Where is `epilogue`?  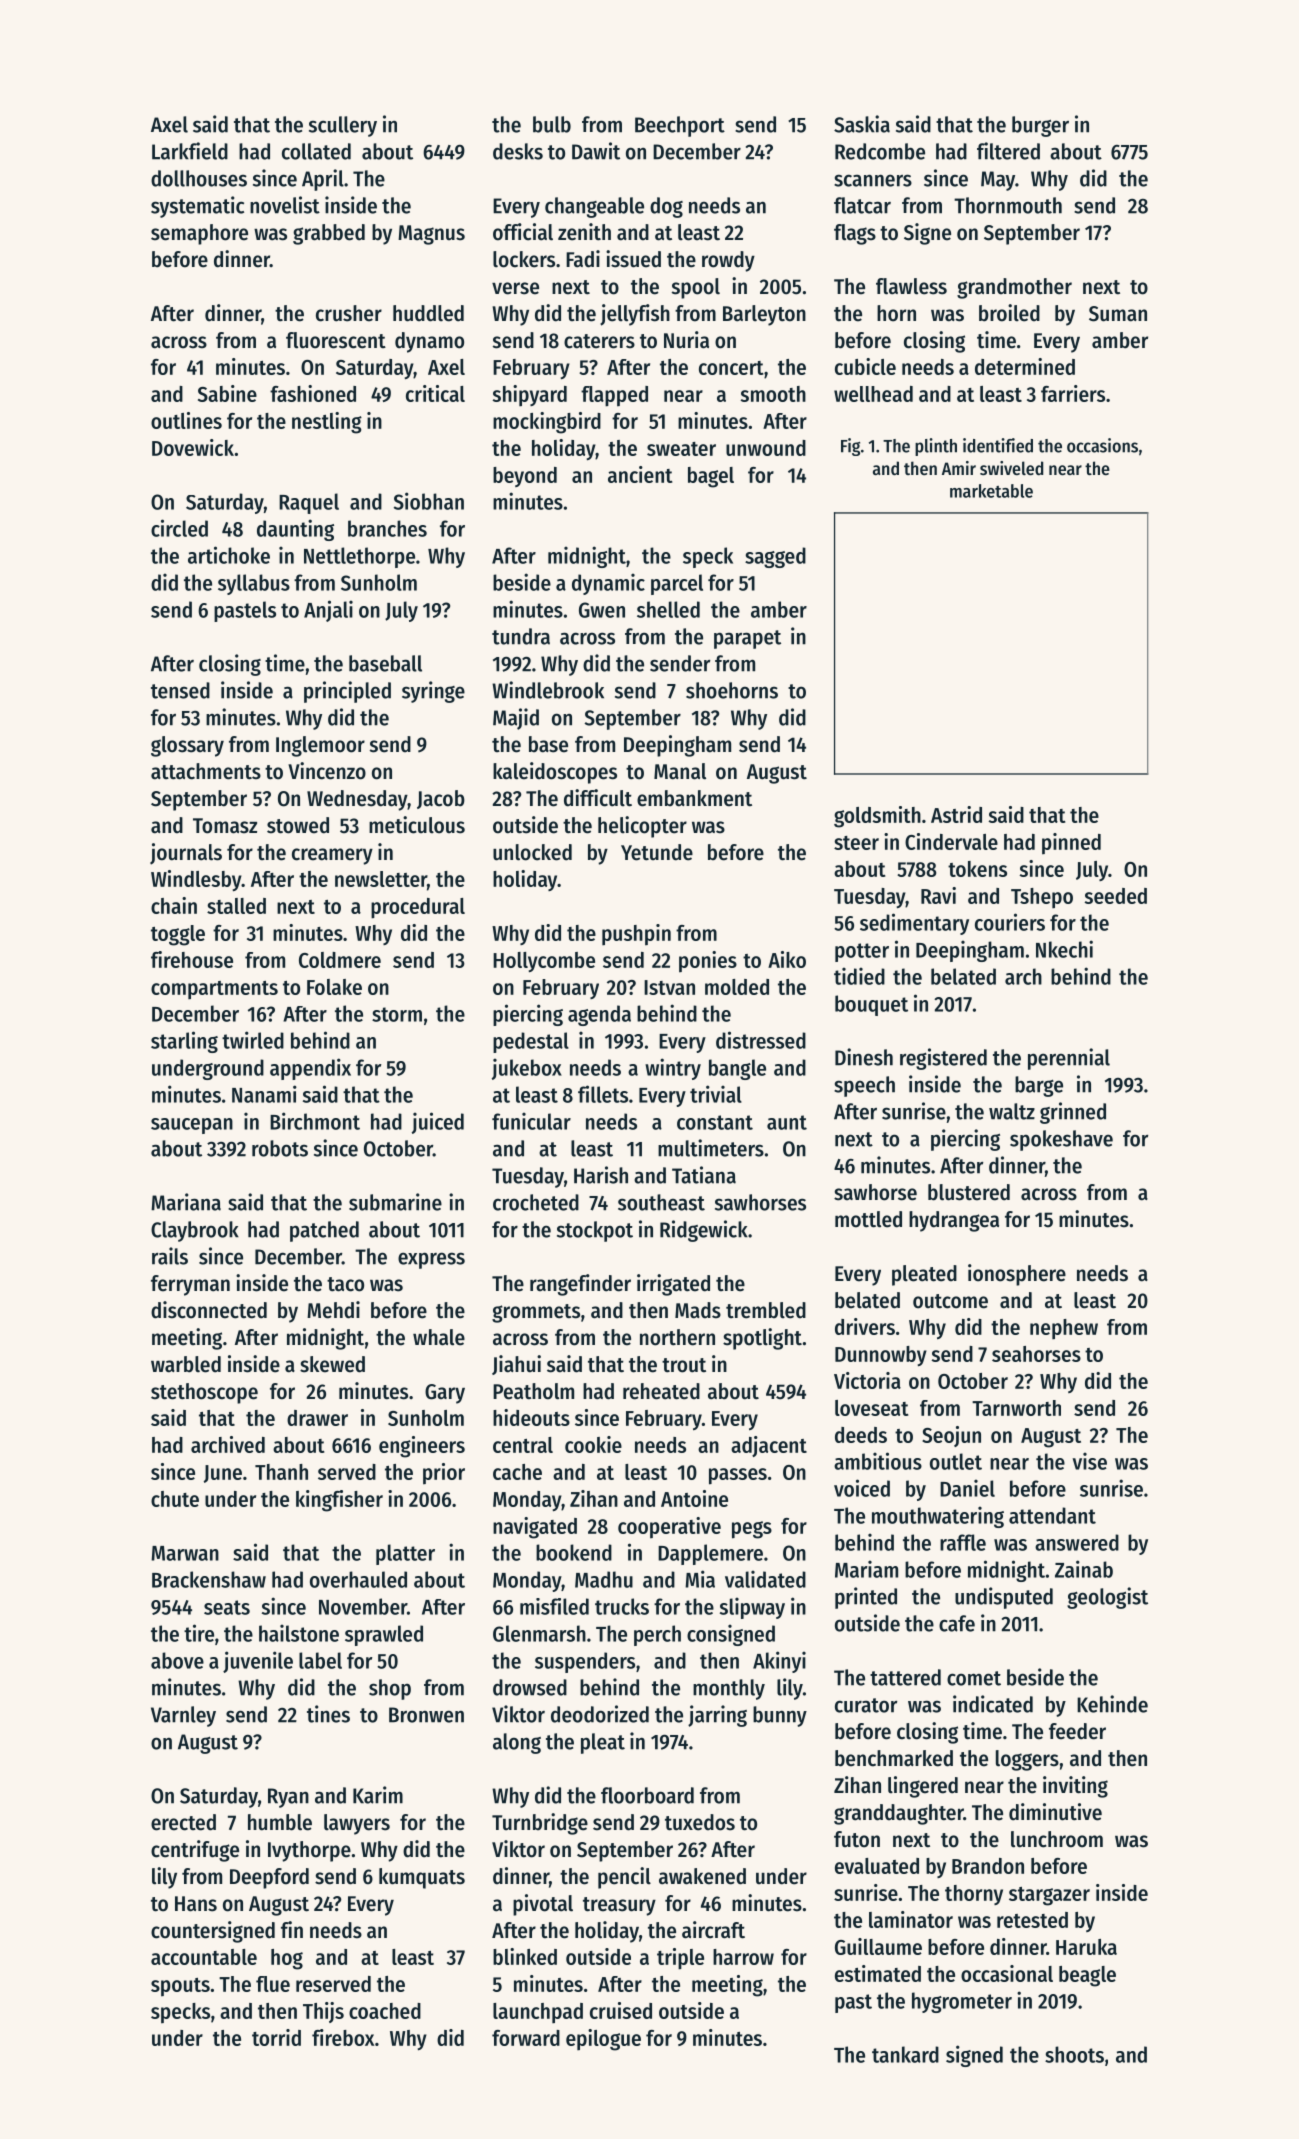
epilogue is located at coordinates (603, 2040).
